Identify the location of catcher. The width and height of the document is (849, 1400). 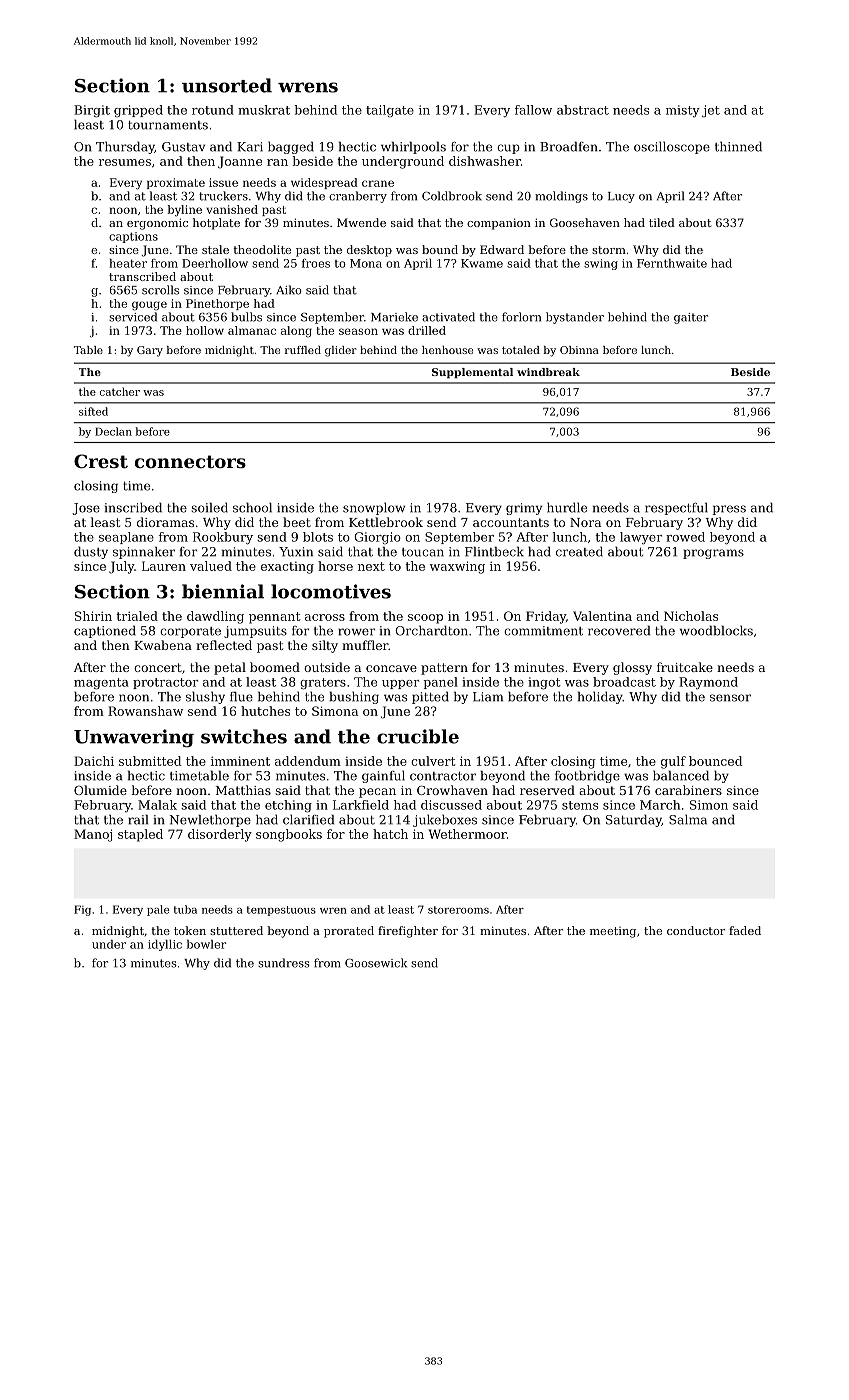
(120, 391).
